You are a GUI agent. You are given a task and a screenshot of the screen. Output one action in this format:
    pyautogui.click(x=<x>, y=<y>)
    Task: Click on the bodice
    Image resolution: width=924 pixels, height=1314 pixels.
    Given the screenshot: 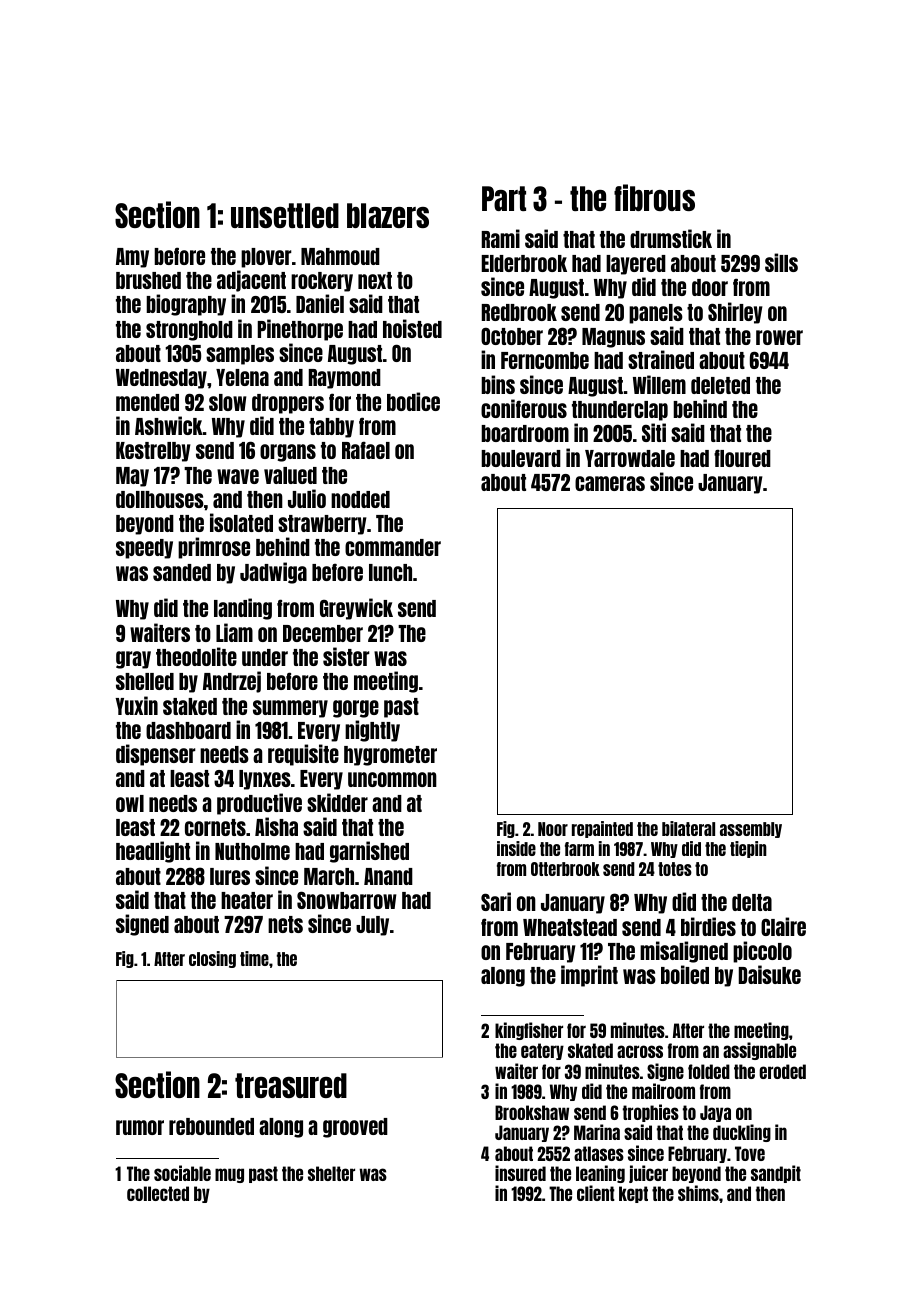 What is the action you would take?
    pyautogui.click(x=413, y=401)
